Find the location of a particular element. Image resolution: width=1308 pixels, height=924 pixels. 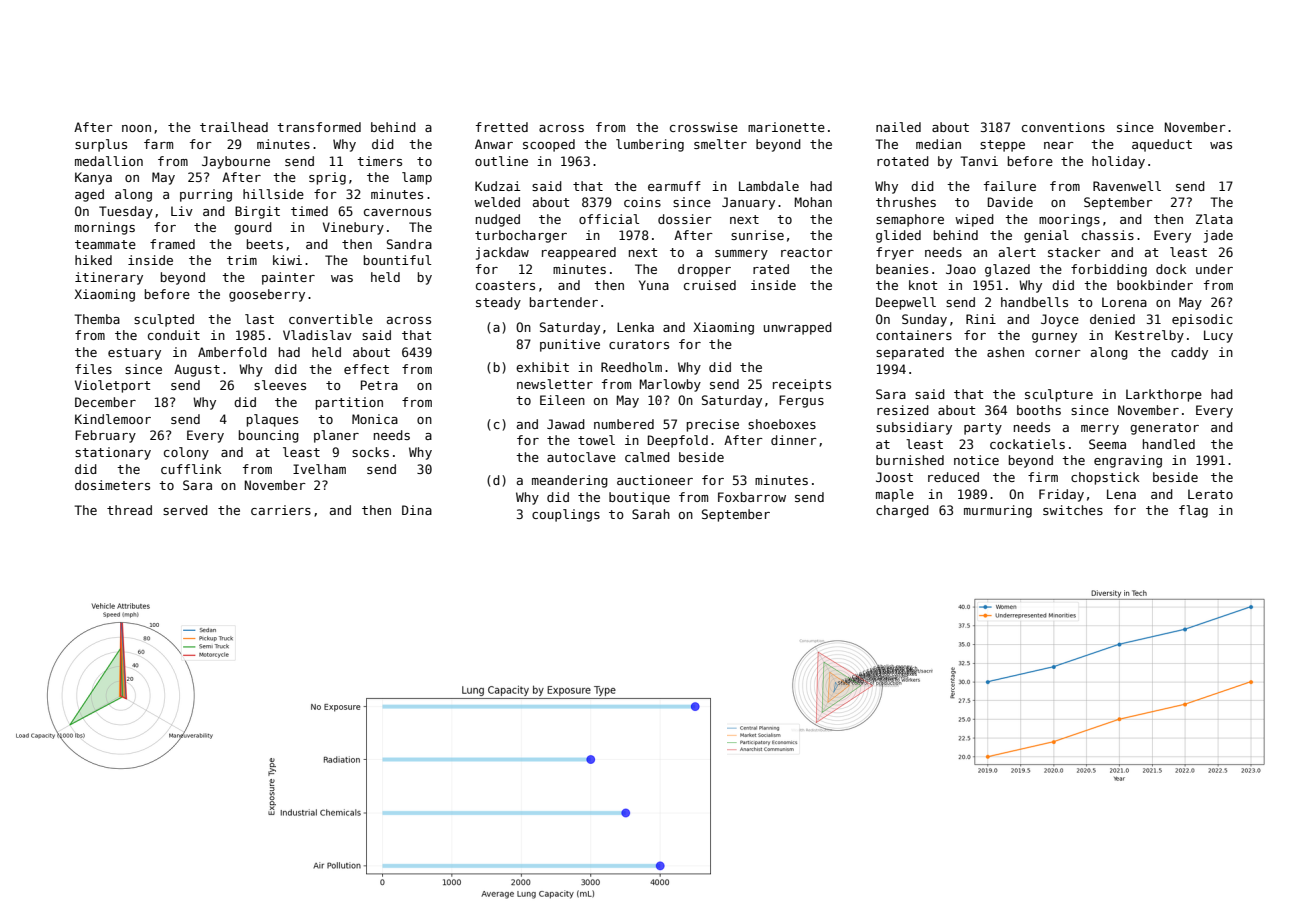

handled is located at coordinates (1169, 444).
